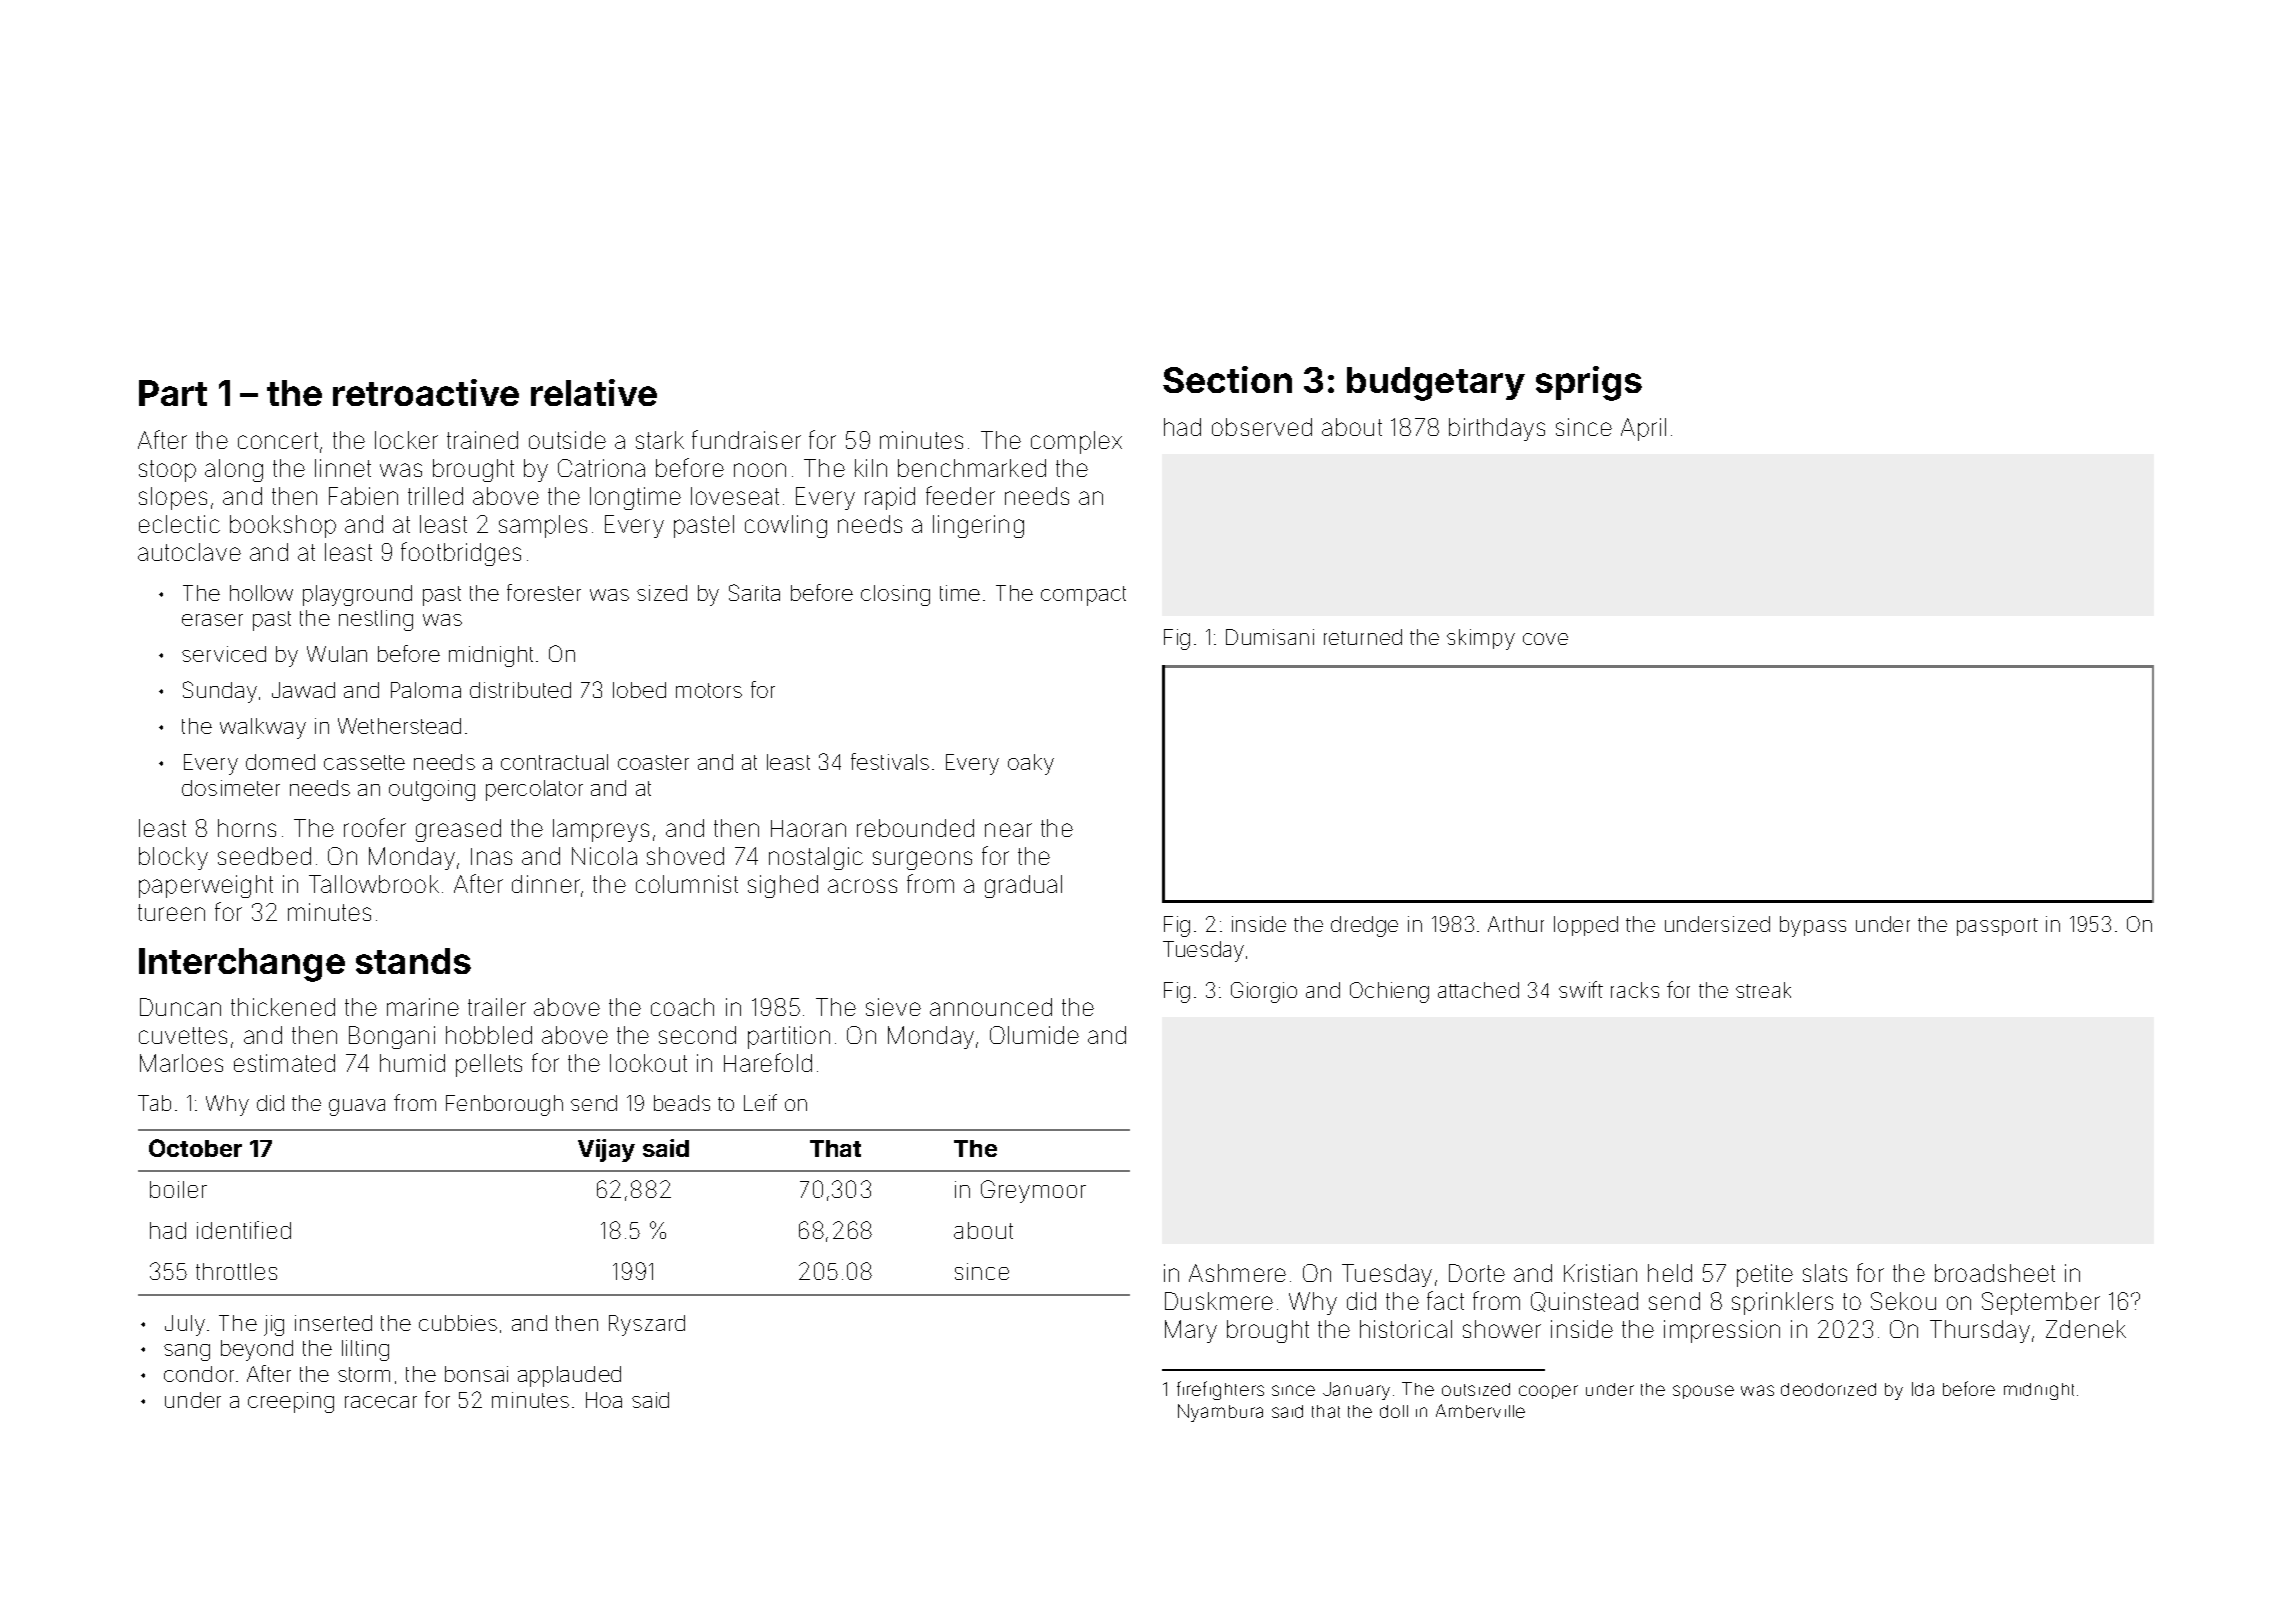 This document has width=2292, height=1620. Describe the element at coordinates (606, 1150) in the document. I see `Vijay` at that location.
